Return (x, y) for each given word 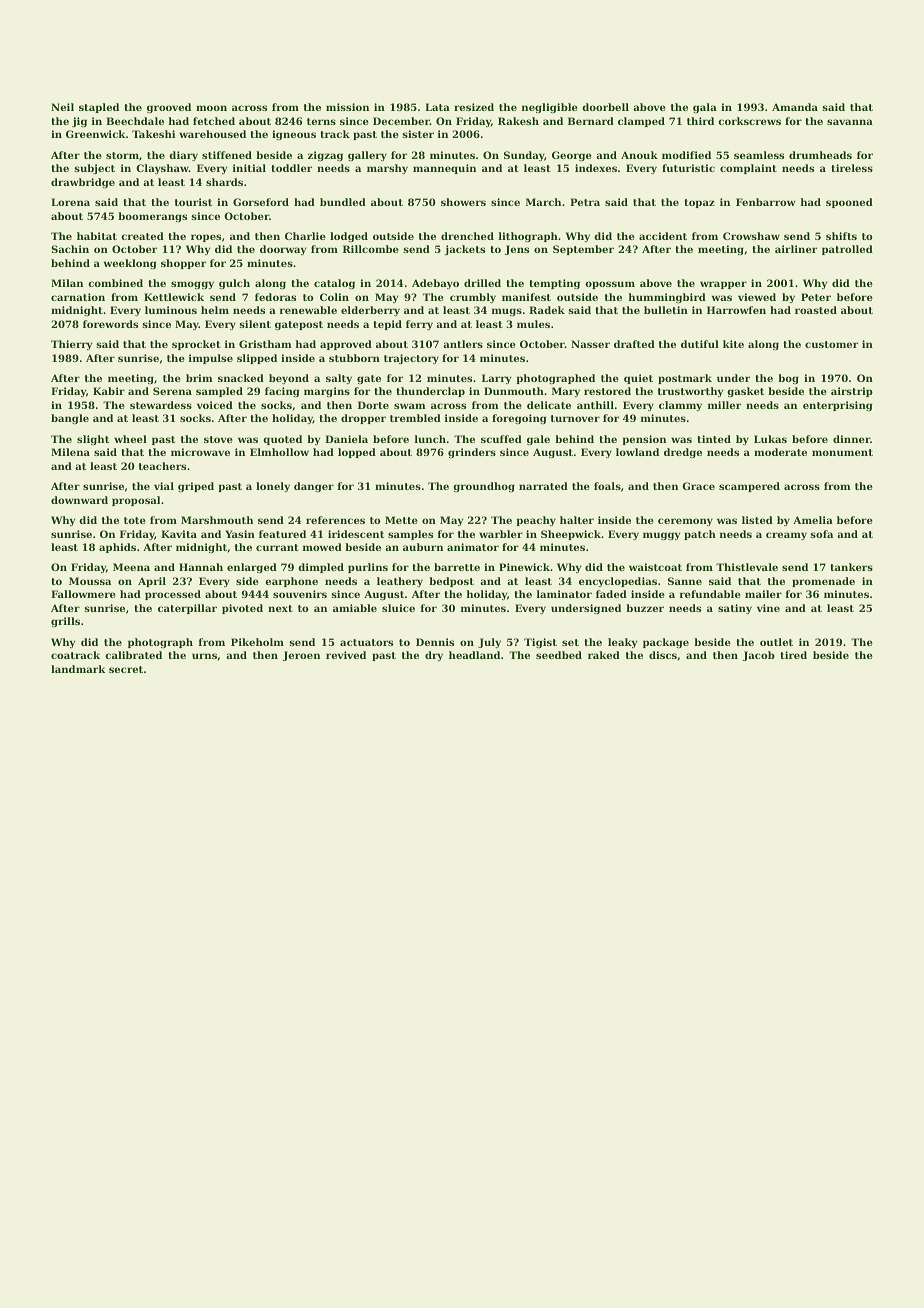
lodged (349, 237)
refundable (710, 594)
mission (347, 107)
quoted (282, 440)
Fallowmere (83, 594)
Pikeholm (257, 642)
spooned (849, 203)
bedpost (451, 582)
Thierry (71, 345)
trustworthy (690, 392)
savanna (850, 122)
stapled (99, 108)
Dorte (373, 405)
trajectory (411, 359)
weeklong (130, 264)
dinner (851, 439)
